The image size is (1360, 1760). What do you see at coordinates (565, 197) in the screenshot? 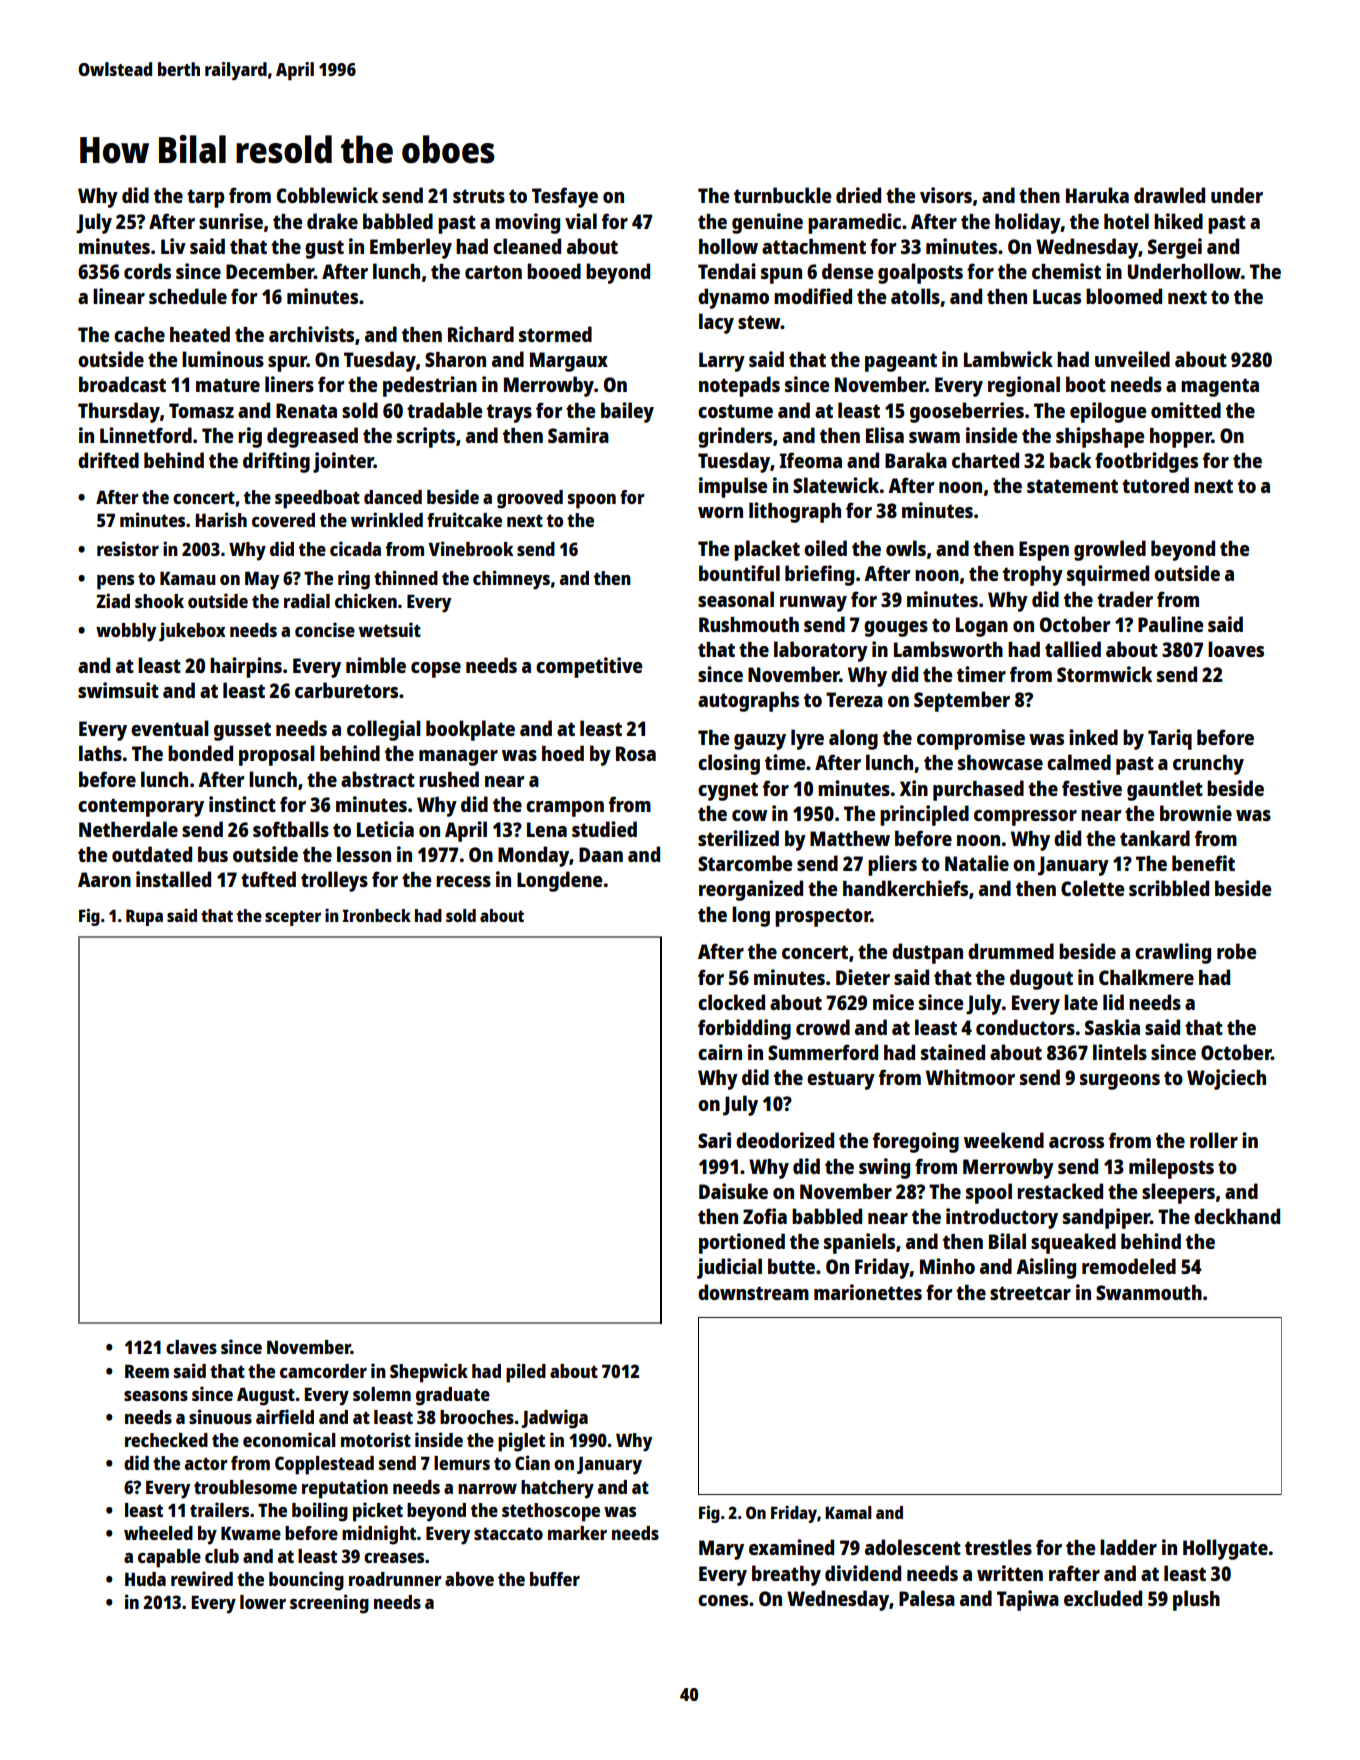
I see `Tesfaye` at bounding box center [565, 197].
